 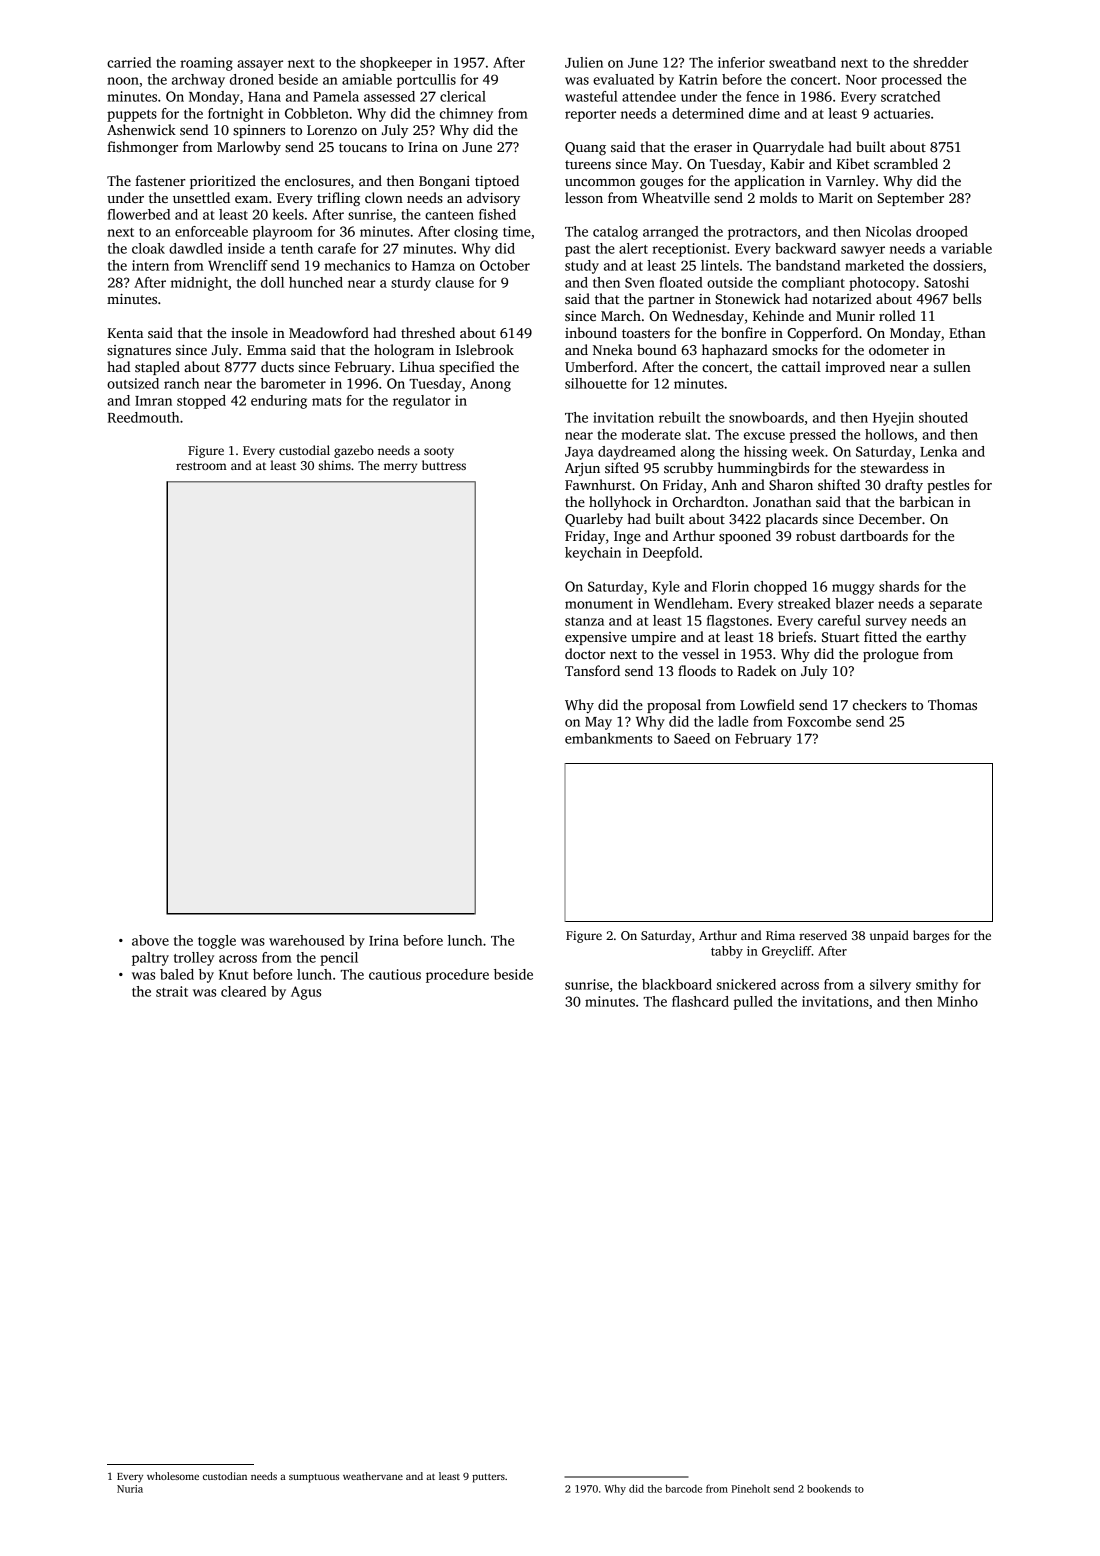 I want to click on pulled, so click(x=753, y=1003).
